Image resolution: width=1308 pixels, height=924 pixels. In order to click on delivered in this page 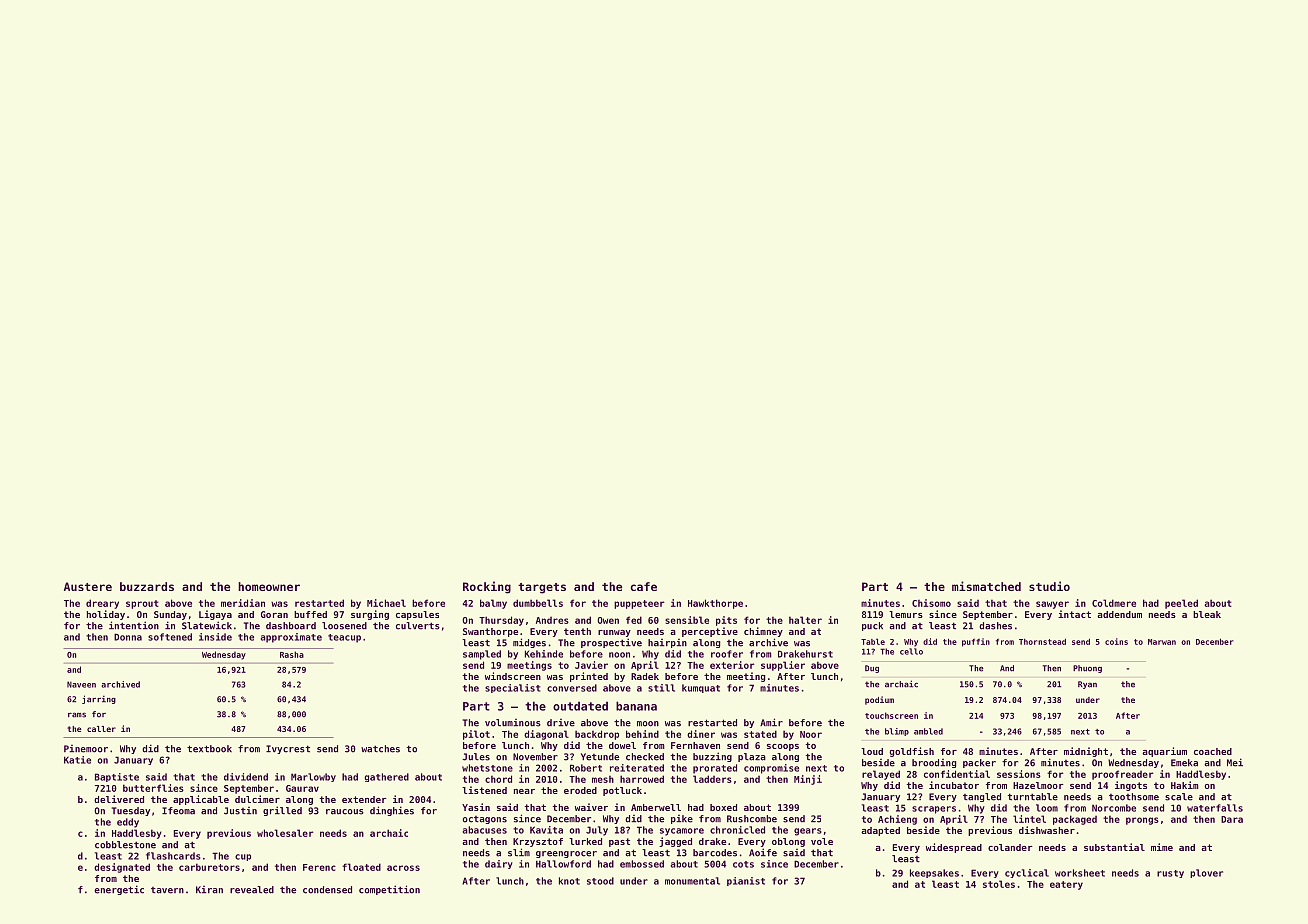, I will do `click(119, 799)`.
